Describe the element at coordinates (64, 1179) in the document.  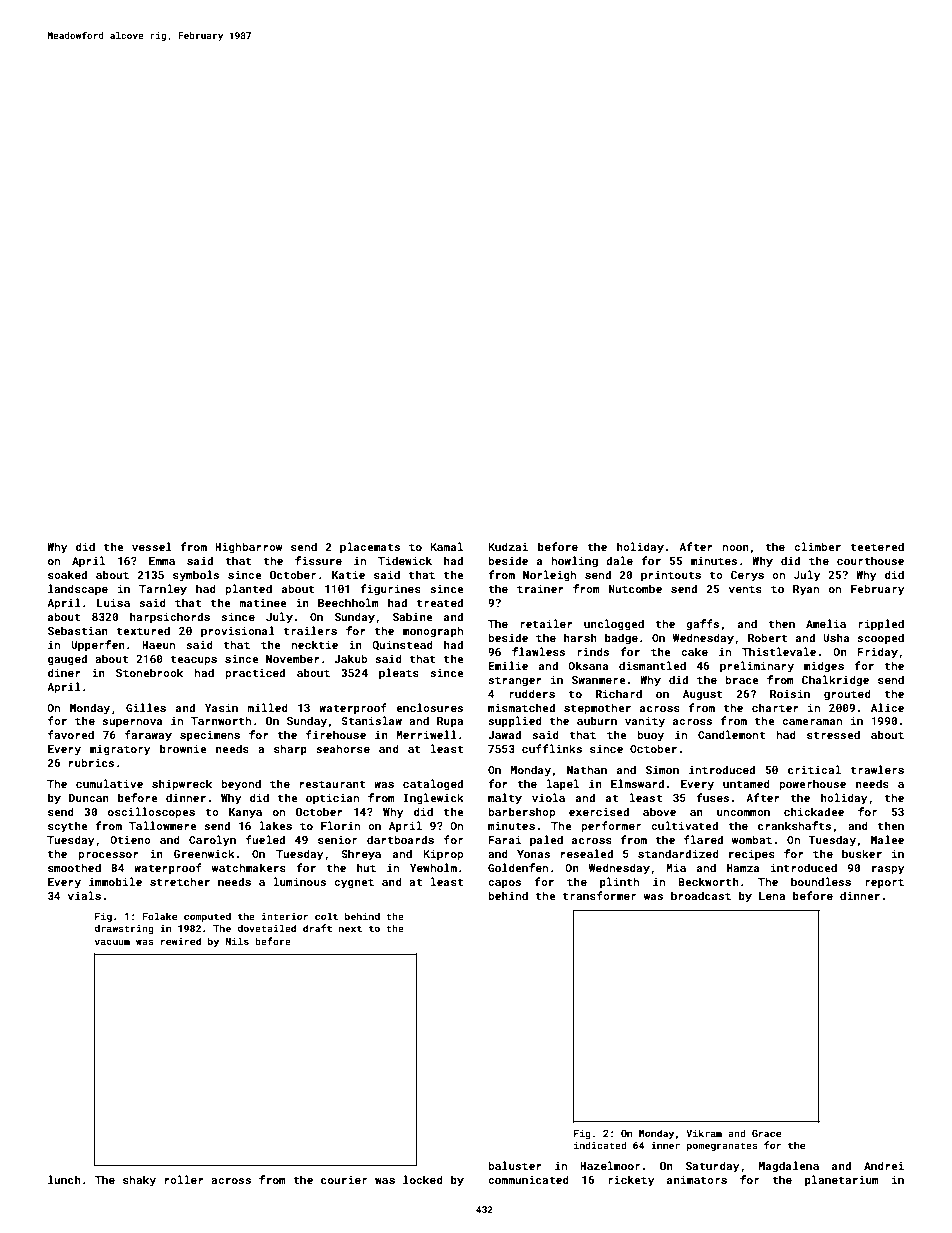
I see `lunch` at that location.
